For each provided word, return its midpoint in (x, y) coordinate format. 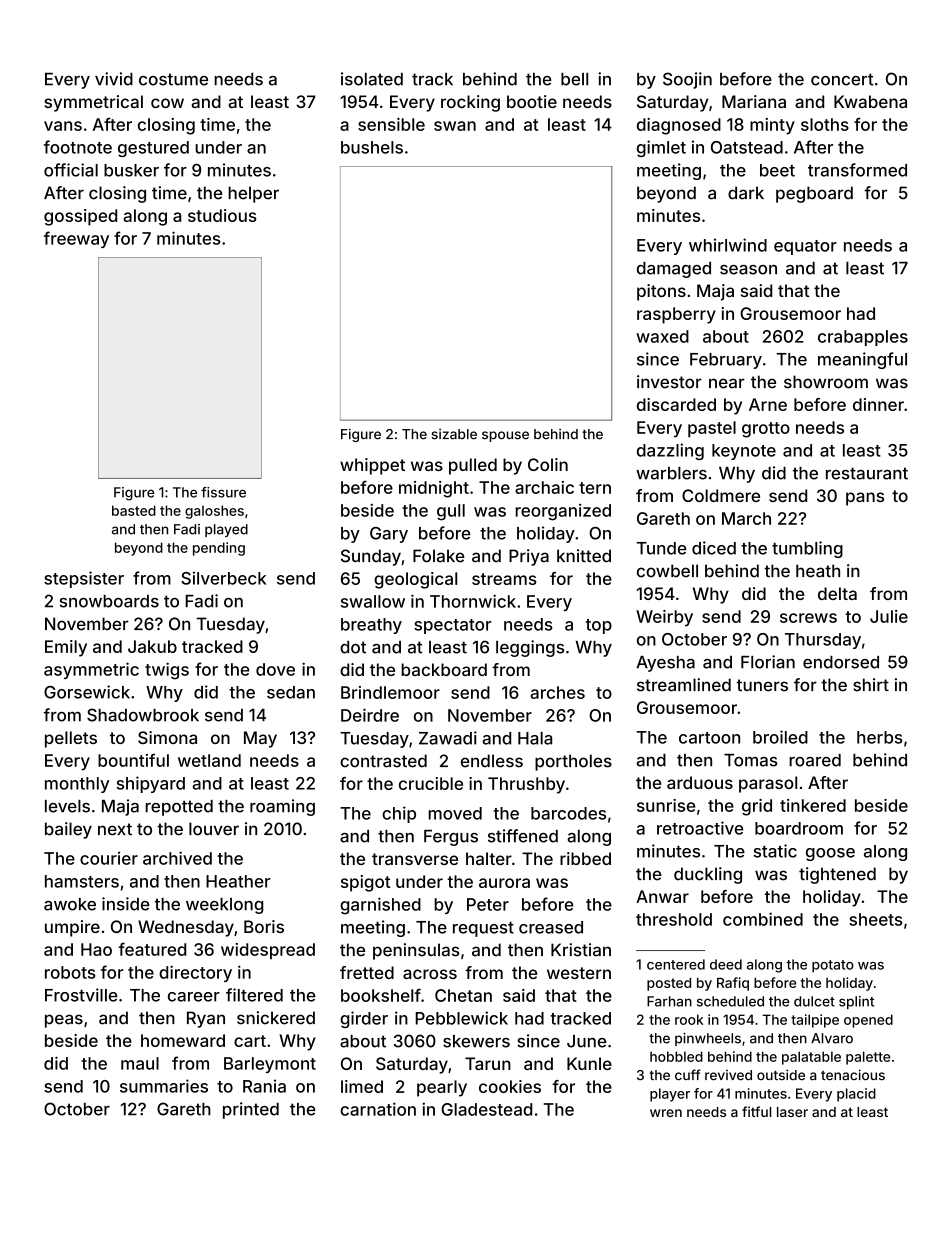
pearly (442, 1088)
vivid (114, 79)
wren (666, 1113)
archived (177, 858)
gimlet (661, 148)
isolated (372, 79)
